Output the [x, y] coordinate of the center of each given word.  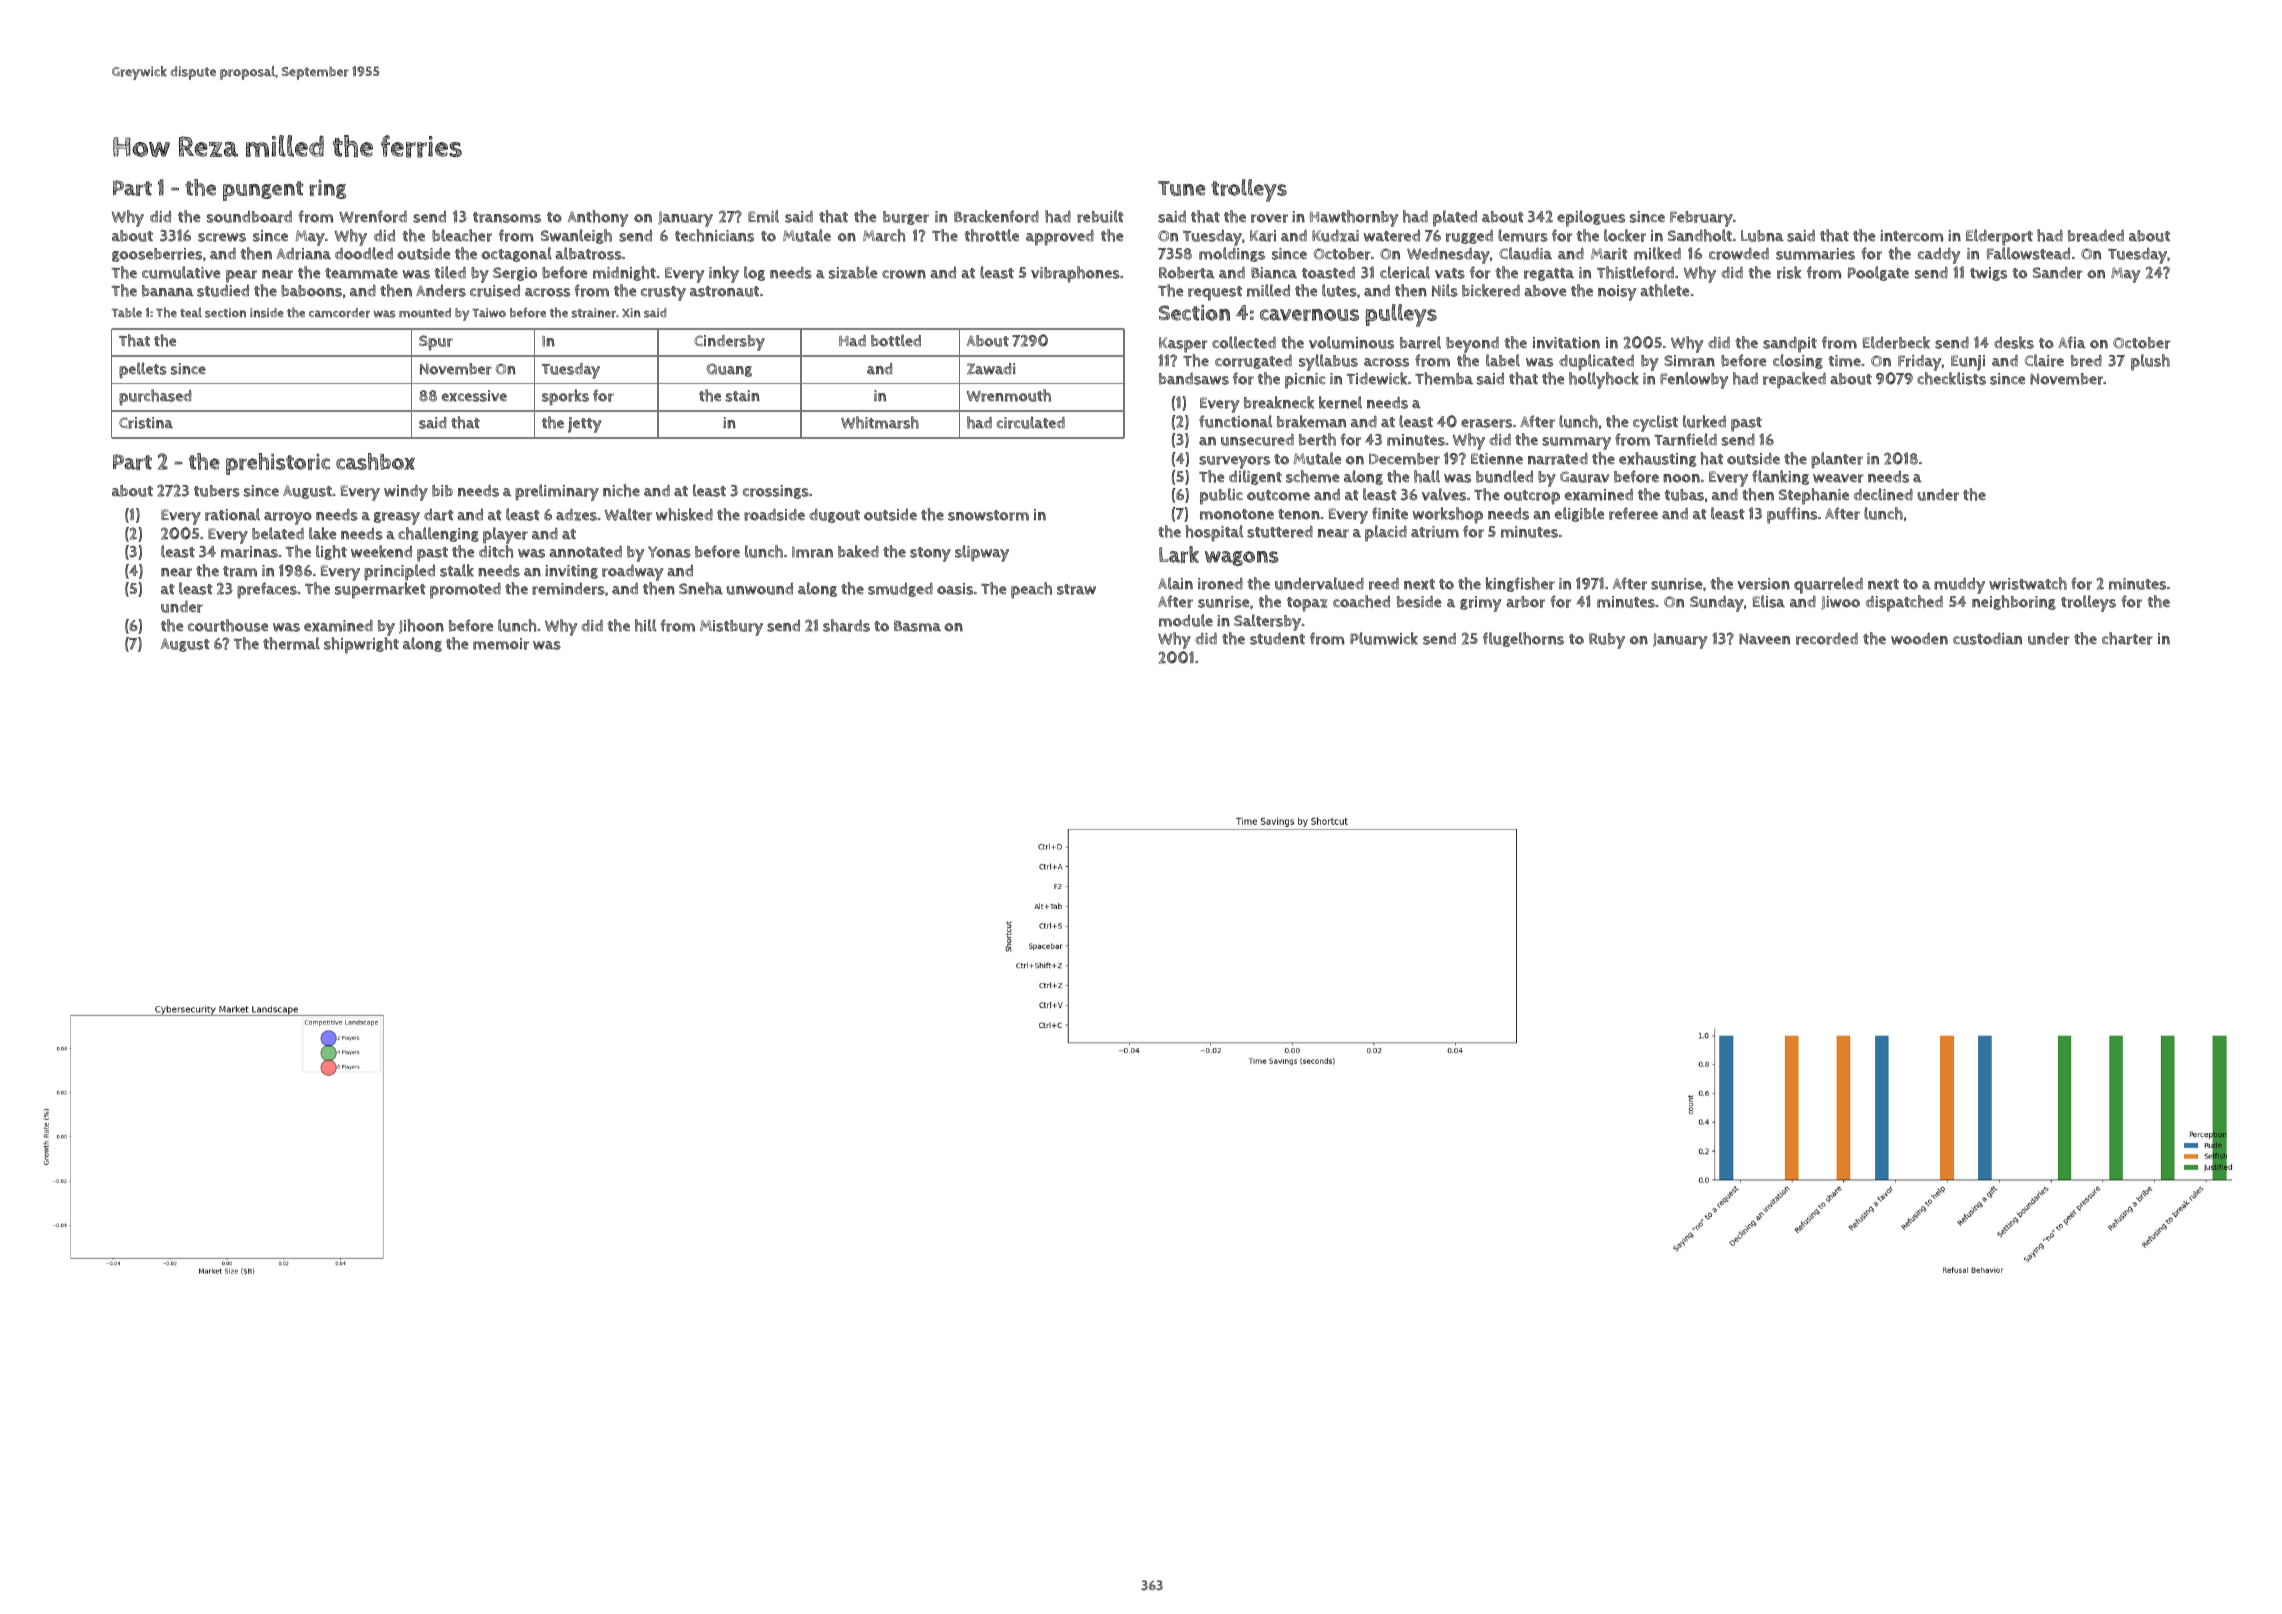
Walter [628, 514]
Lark [1179, 554]
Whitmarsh [880, 422]
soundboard [249, 217]
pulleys [1401, 315]
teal [191, 312]
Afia [2072, 342]
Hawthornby [1354, 218]
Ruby [1607, 641]
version [1763, 584]
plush [2150, 362]
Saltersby [1268, 622]
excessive [474, 396]
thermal [291, 643]
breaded [2096, 236]
